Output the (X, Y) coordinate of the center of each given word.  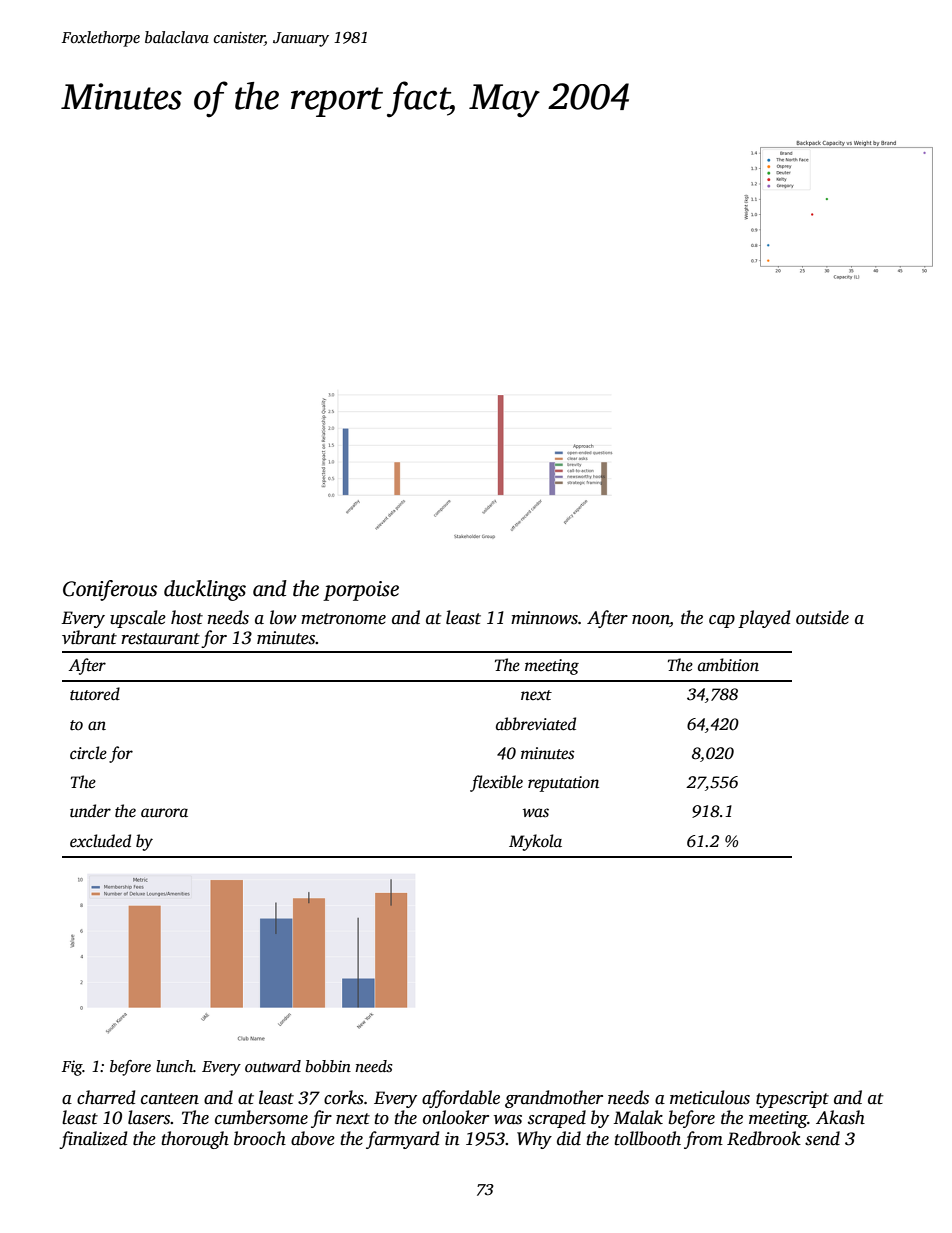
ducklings (205, 590)
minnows (544, 618)
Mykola (535, 842)
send (822, 1138)
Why (534, 1140)
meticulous (710, 1097)
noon (651, 620)
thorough (195, 1140)
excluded (100, 840)
